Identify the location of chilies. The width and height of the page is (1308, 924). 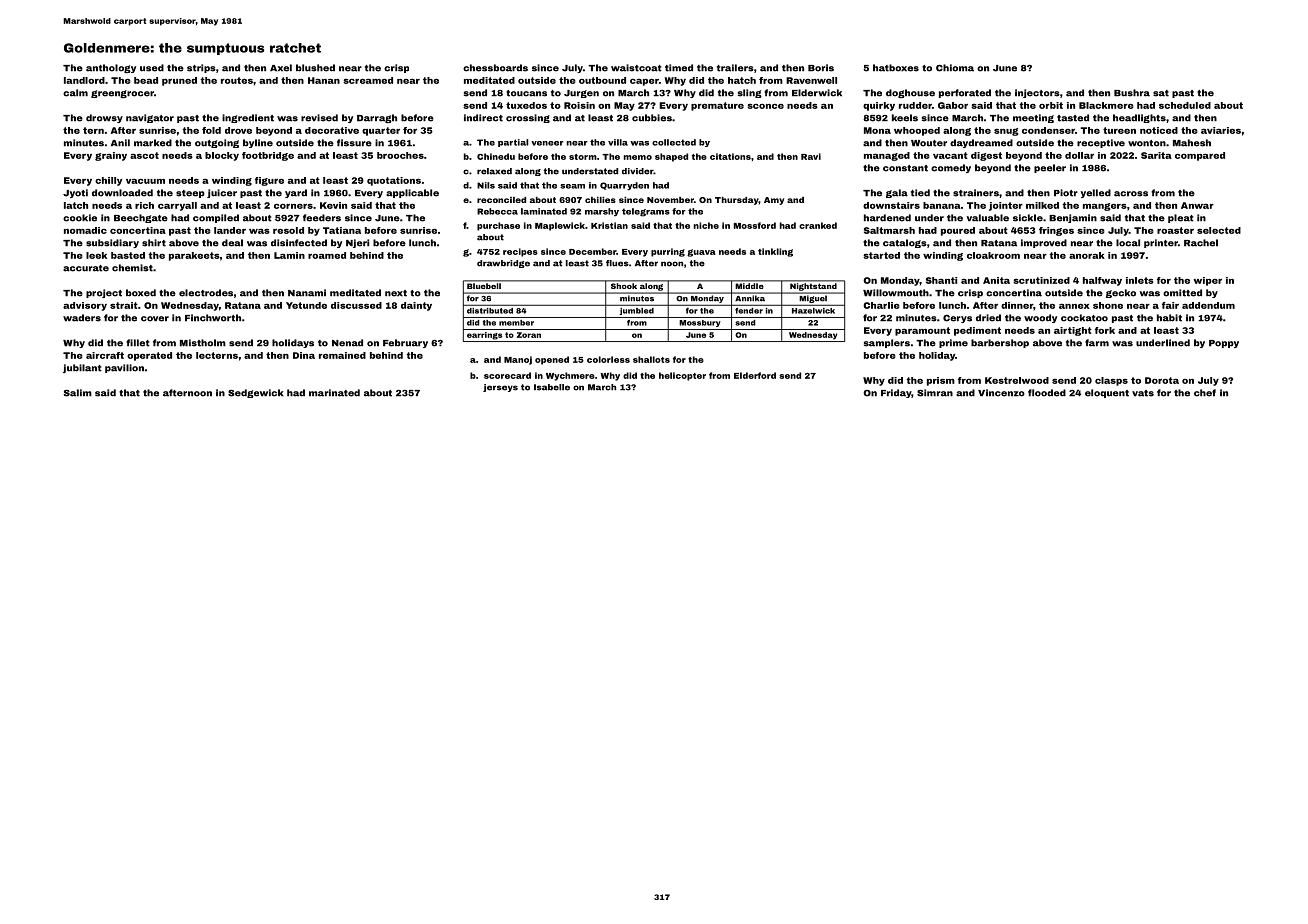
(600, 200).
